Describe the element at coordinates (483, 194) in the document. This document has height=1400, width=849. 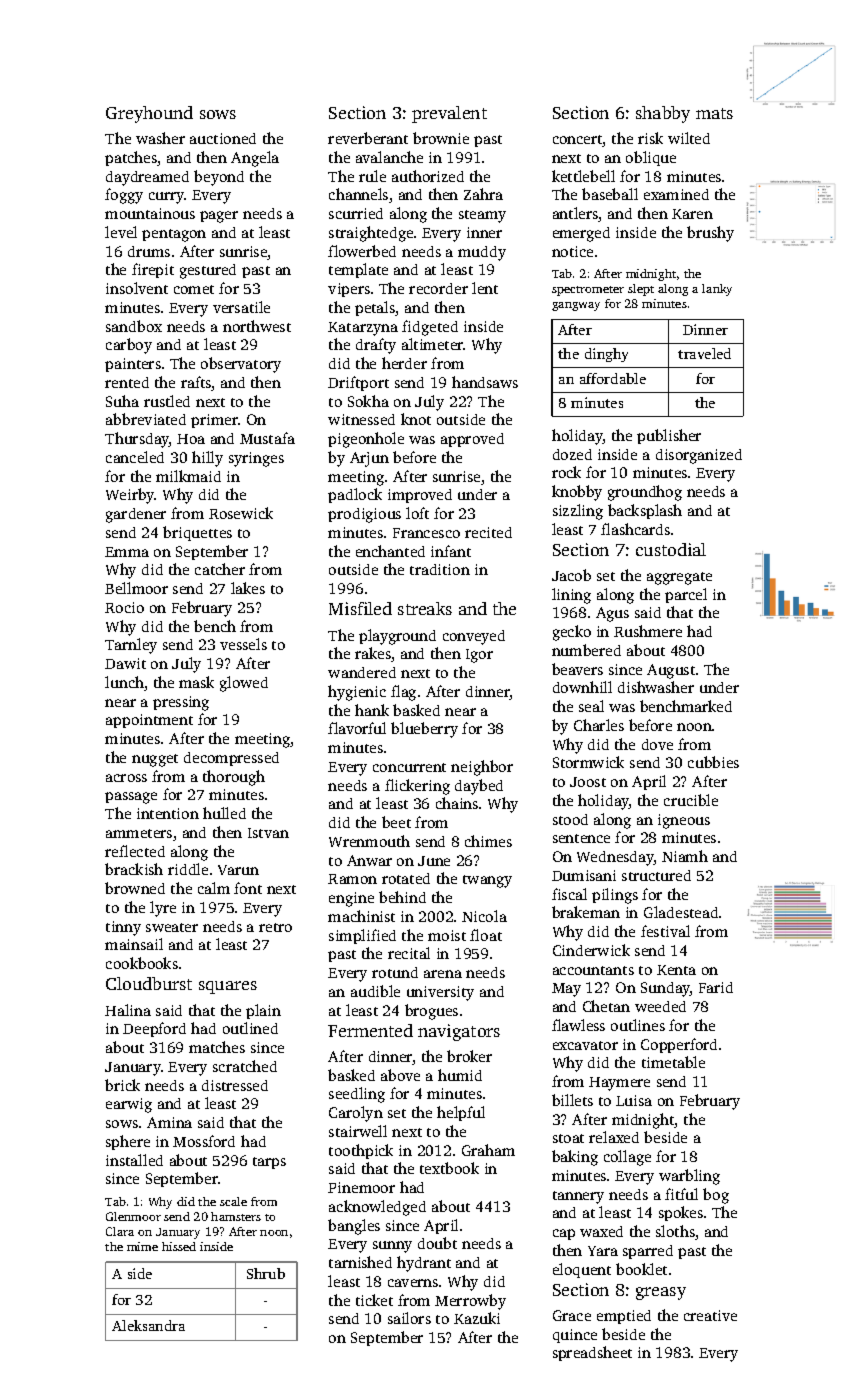
I see `Zahra` at that location.
